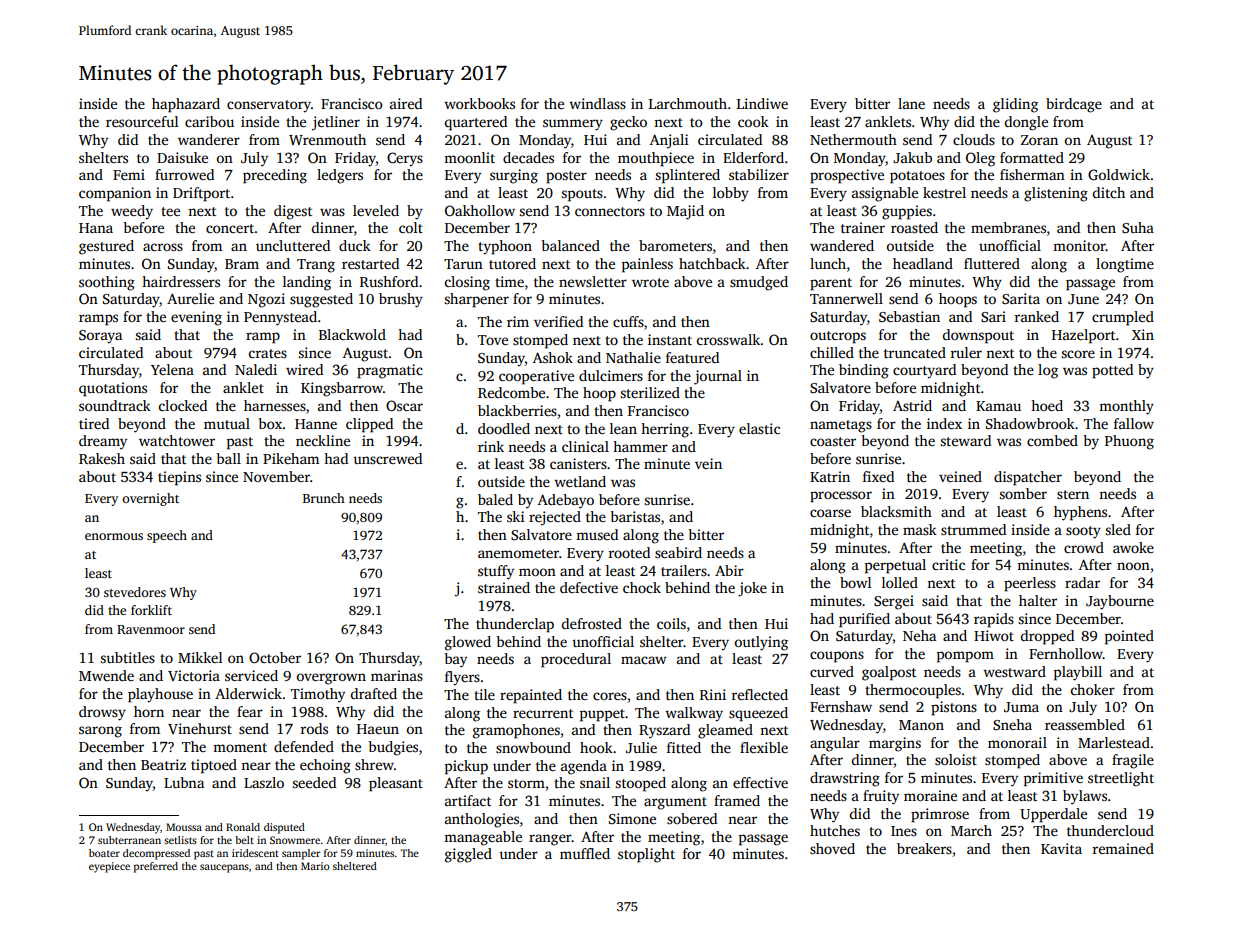  What do you see at coordinates (597, 103) in the screenshot?
I see `windlass` at bounding box center [597, 103].
